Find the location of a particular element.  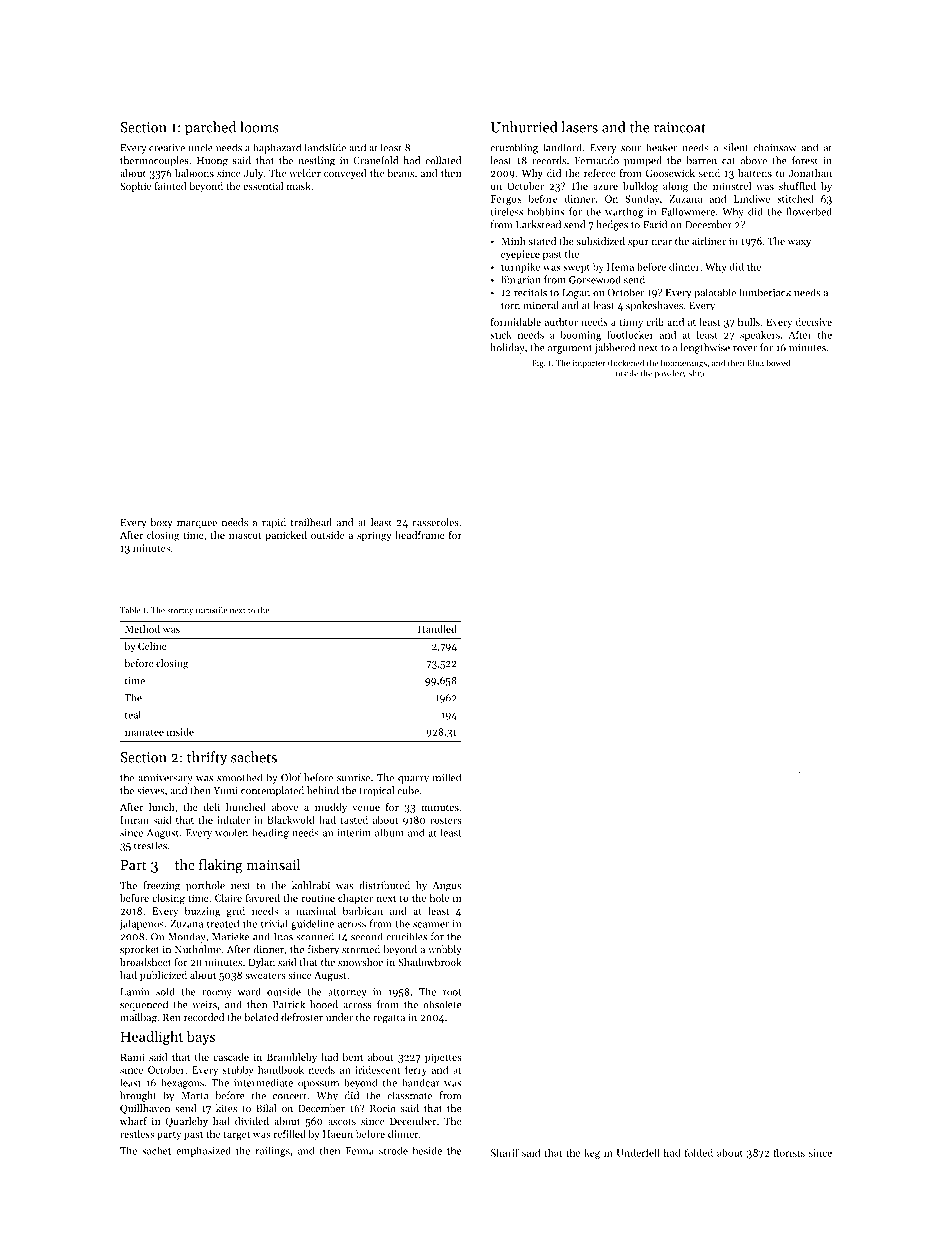

emphasized is located at coordinates (203, 1151).
